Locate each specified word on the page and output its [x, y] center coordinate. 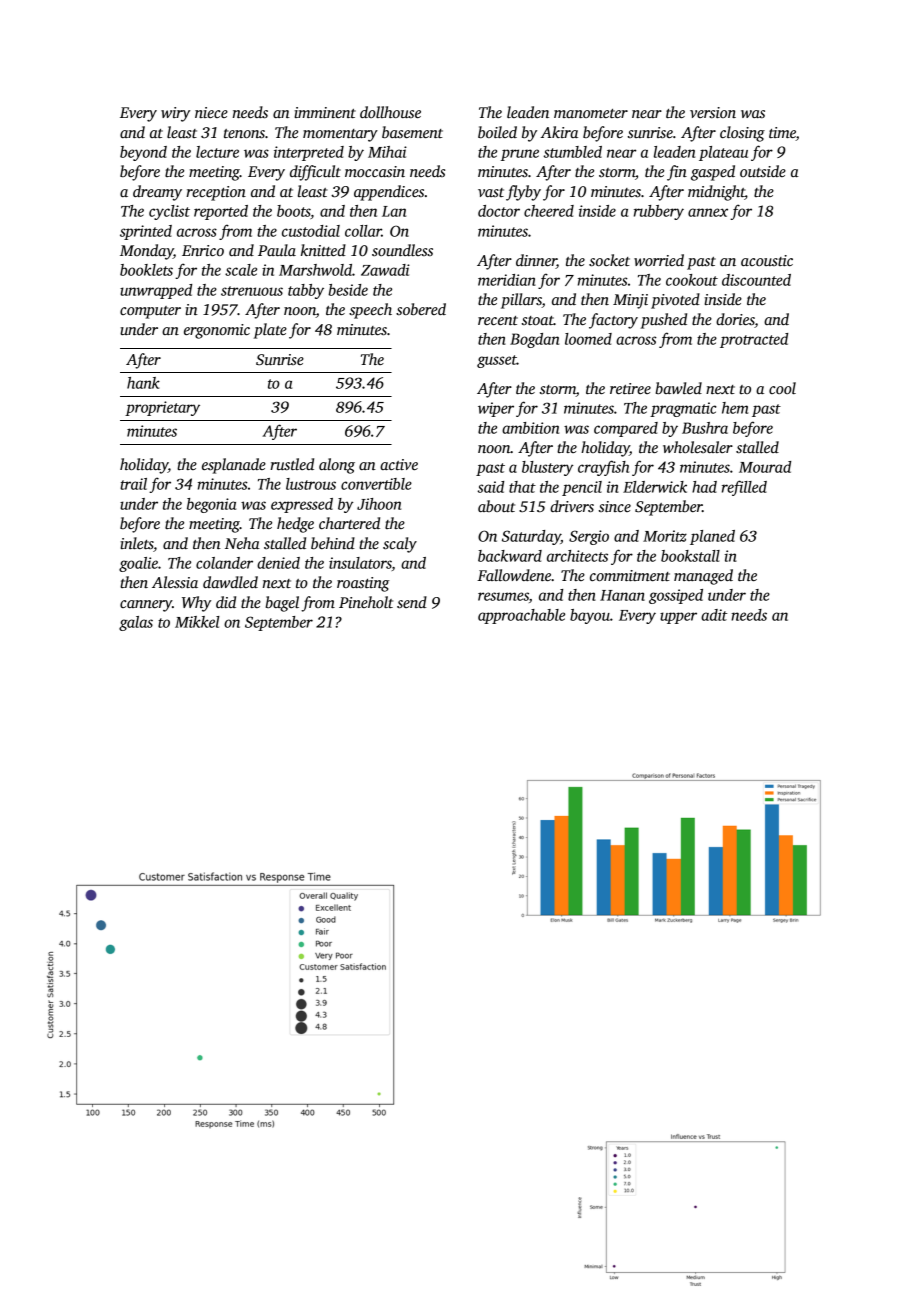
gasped [713, 173]
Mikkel [197, 622]
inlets [136, 543]
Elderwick [655, 487]
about [496, 506]
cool [782, 388]
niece [211, 112]
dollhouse [390, 112]
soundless [402, 250]
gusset [497, 361]
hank [143, 383]
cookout [692, 280]
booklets [146, 270]
